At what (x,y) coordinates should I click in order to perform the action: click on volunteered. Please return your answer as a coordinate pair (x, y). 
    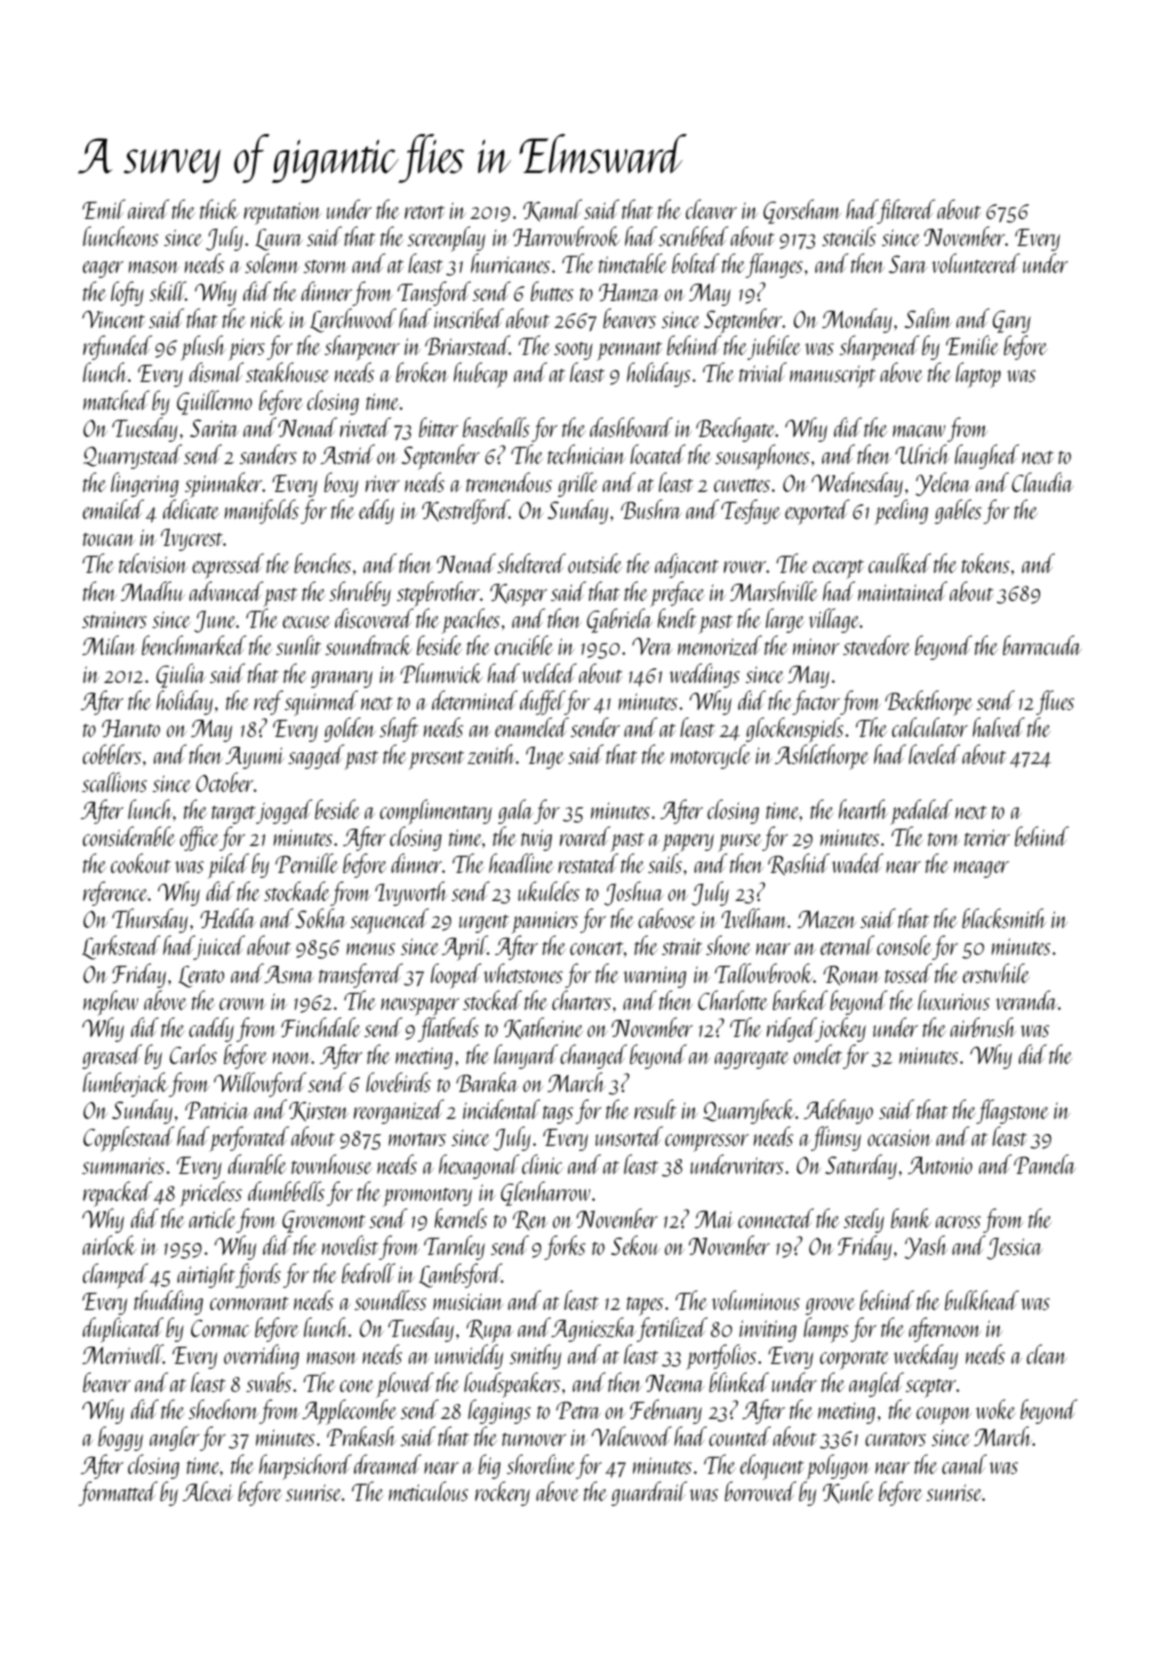
    Looking at the image, I should click on (976, 263).
